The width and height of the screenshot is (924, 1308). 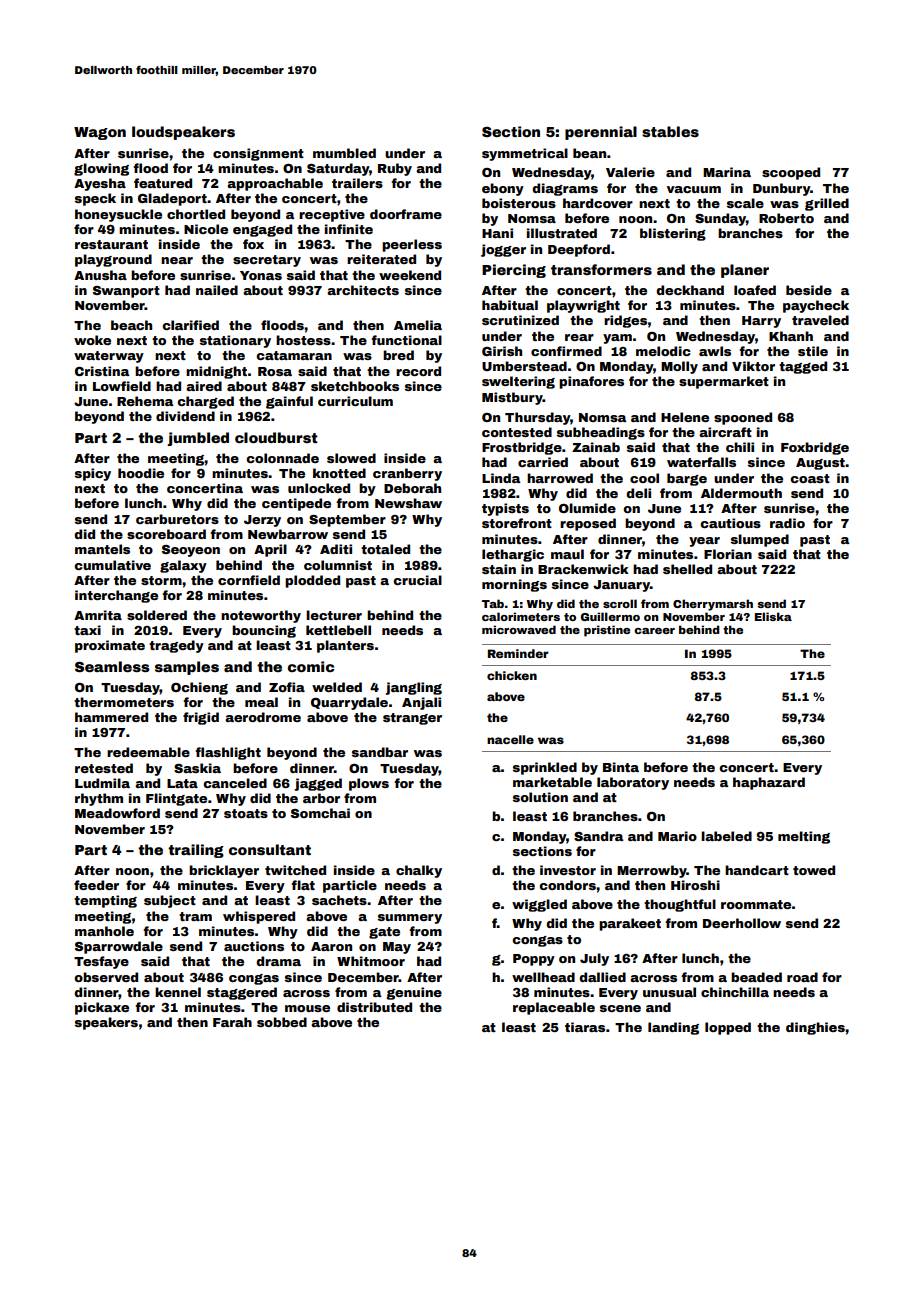 What do you see at coordinates (810, 478) in the screenshot?
I see `coast` at bounding box center [810, 478].
